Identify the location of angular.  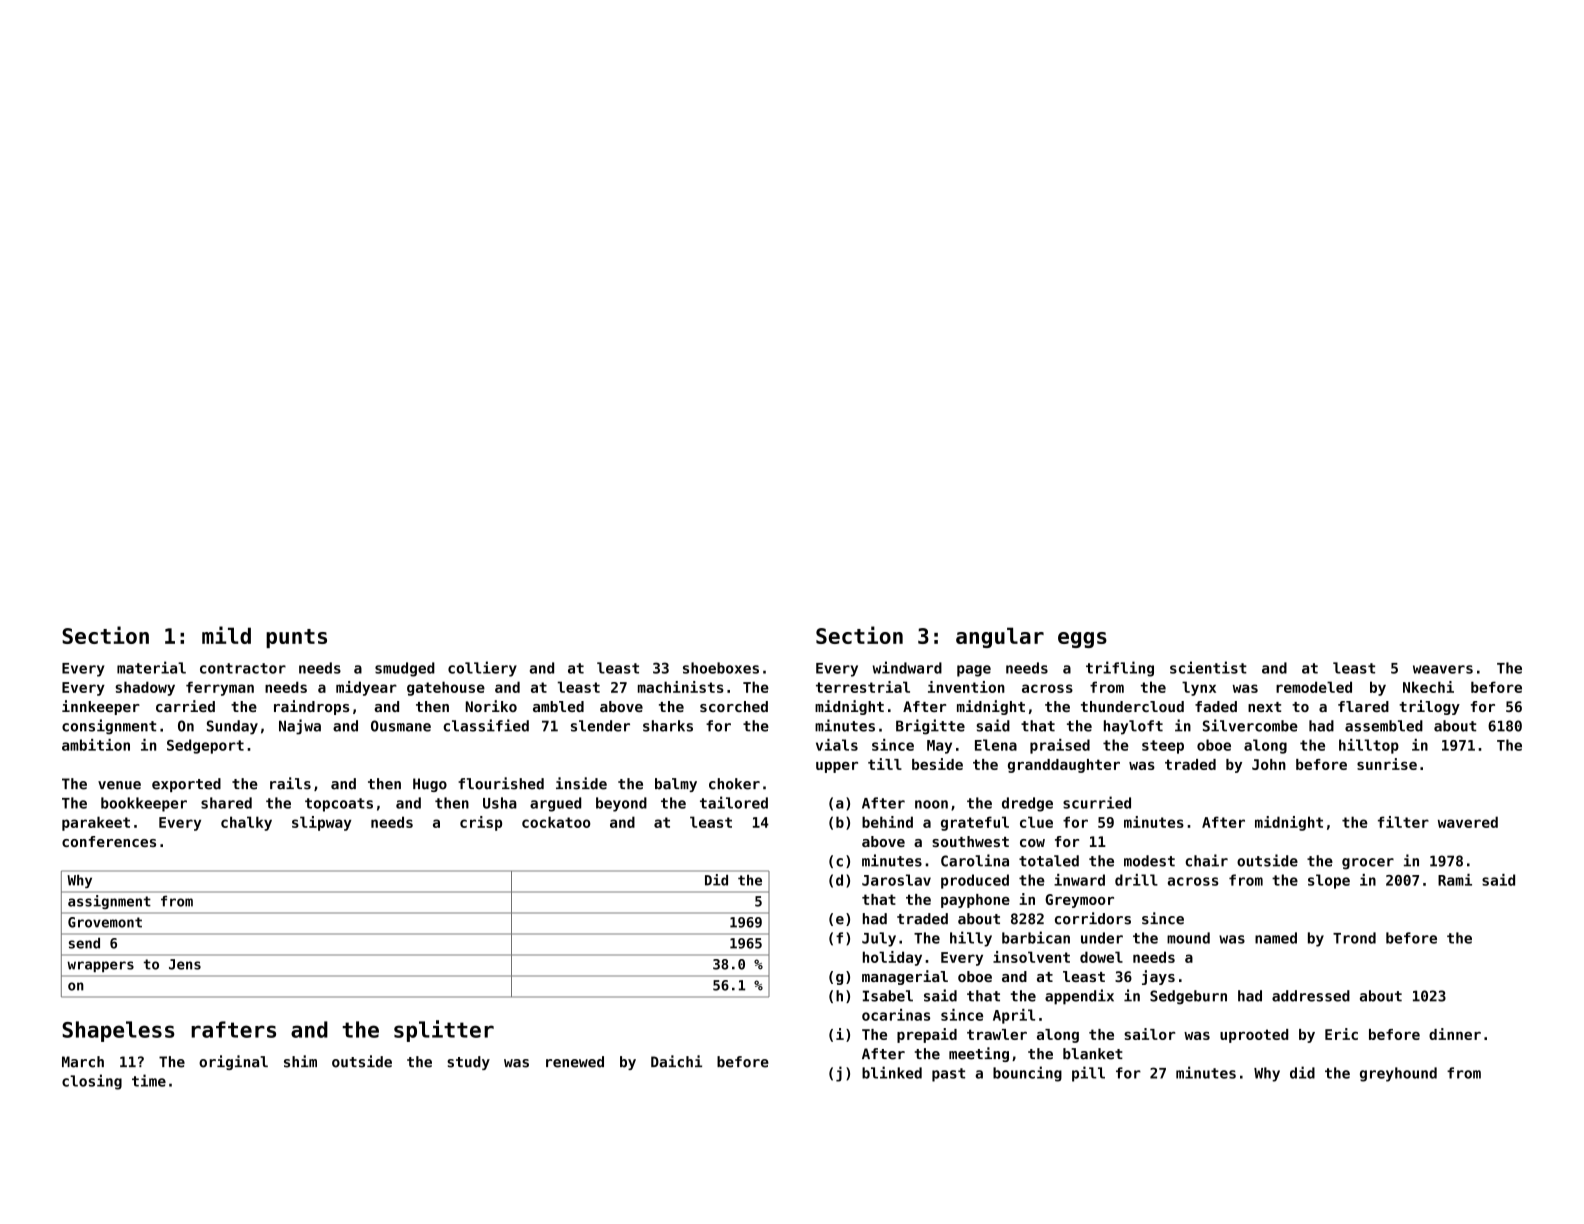
(1000, 637).
